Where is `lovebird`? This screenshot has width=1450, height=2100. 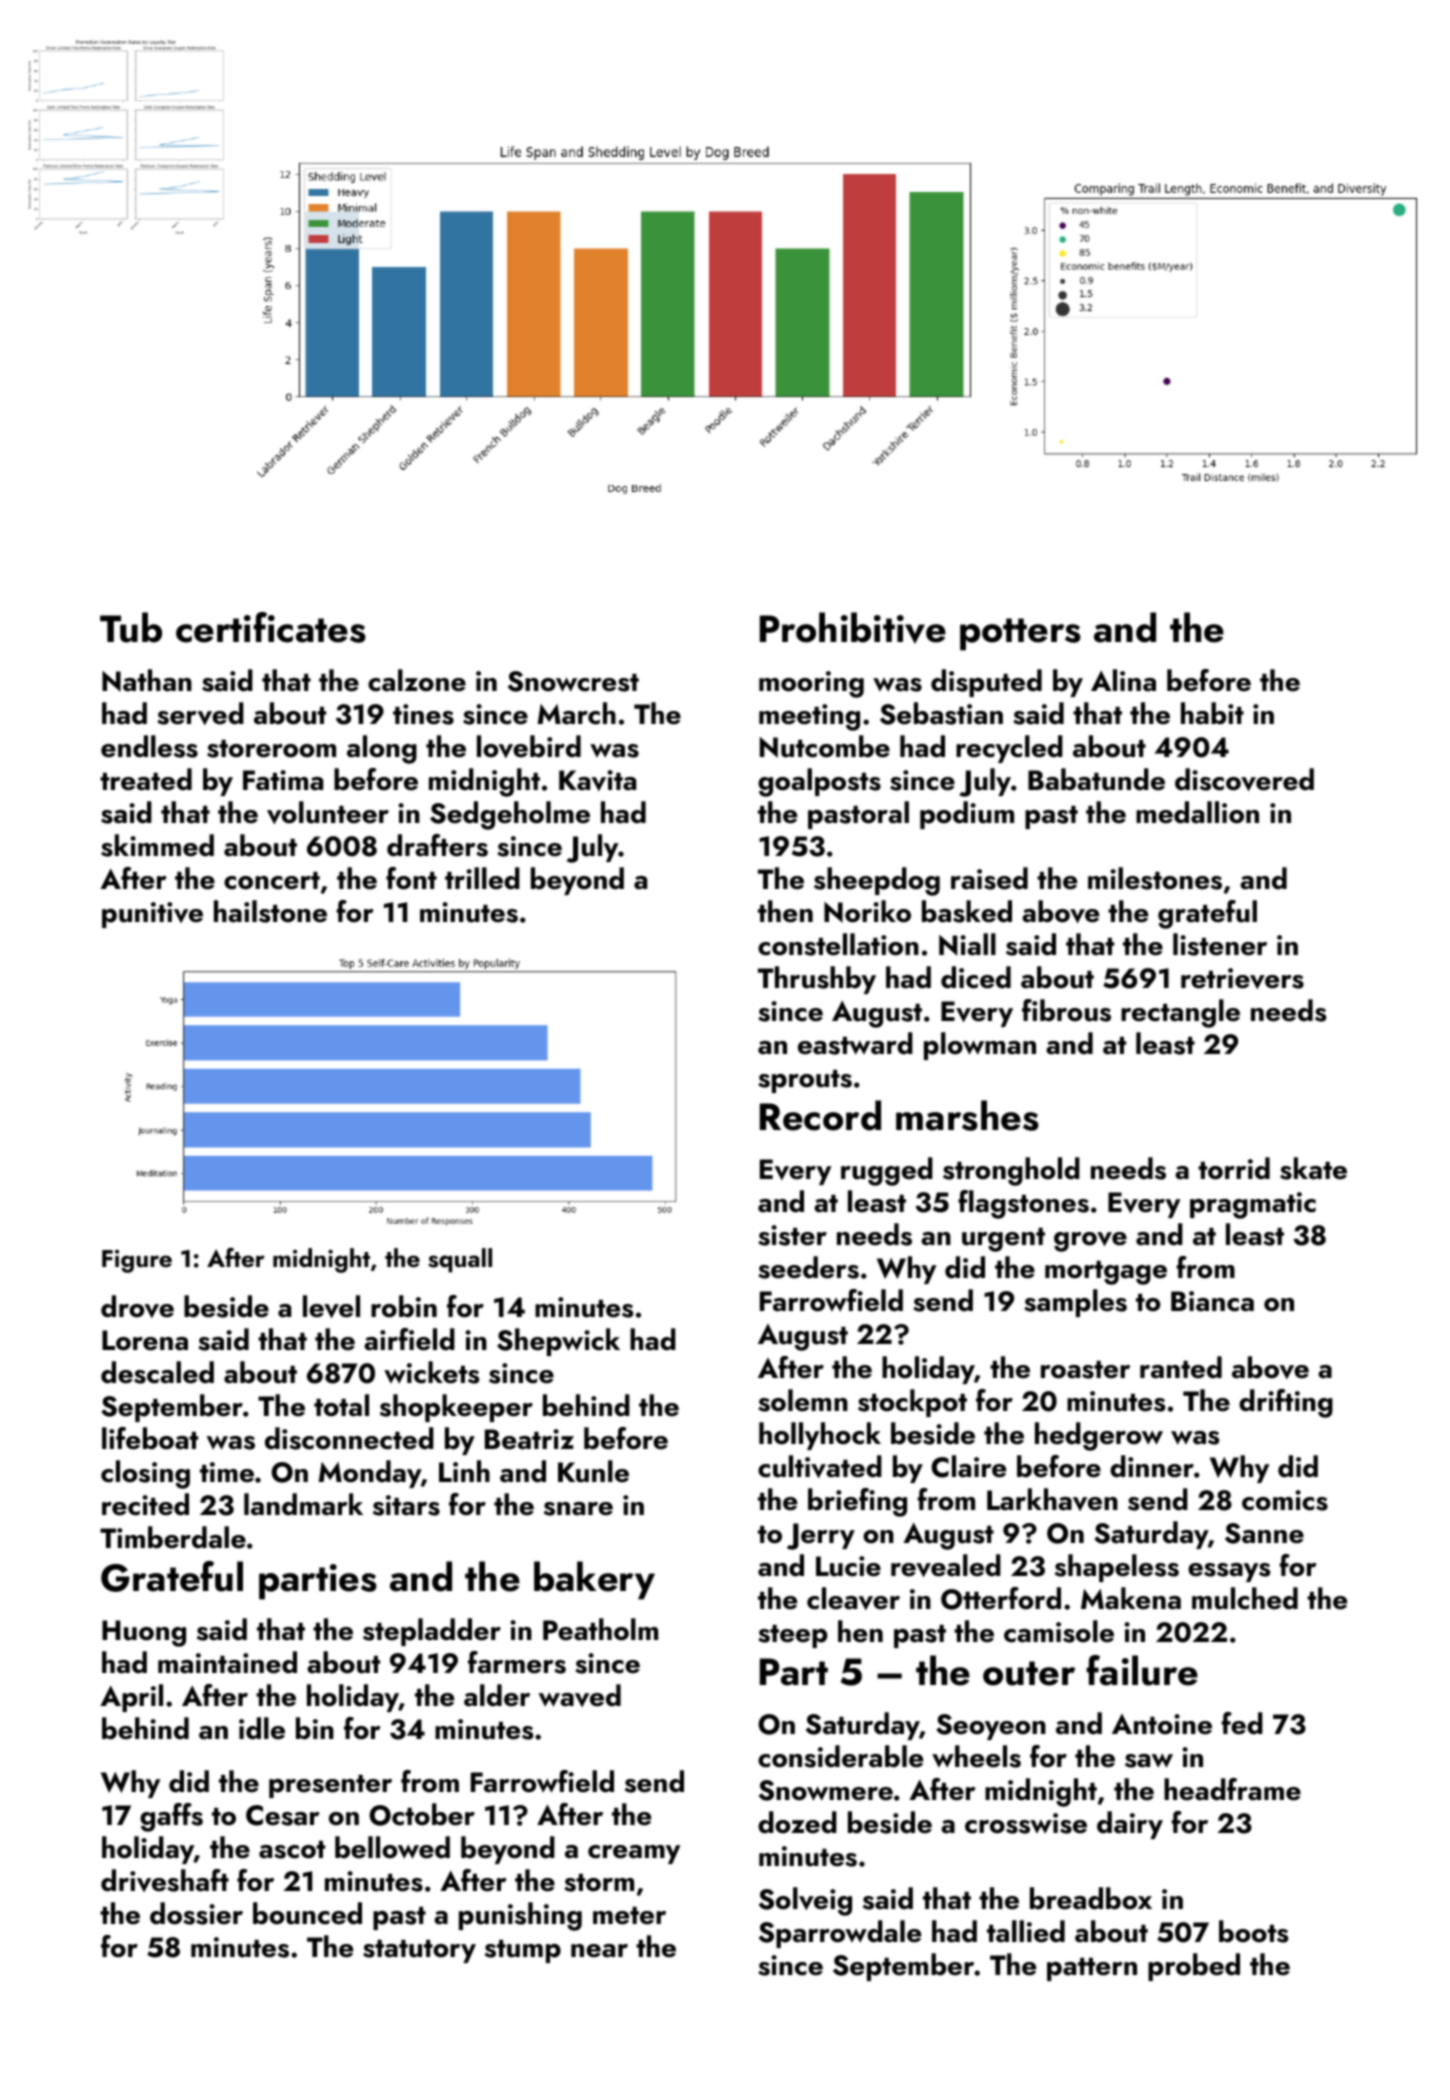 lovebird is located at coordinates (529, 746).
